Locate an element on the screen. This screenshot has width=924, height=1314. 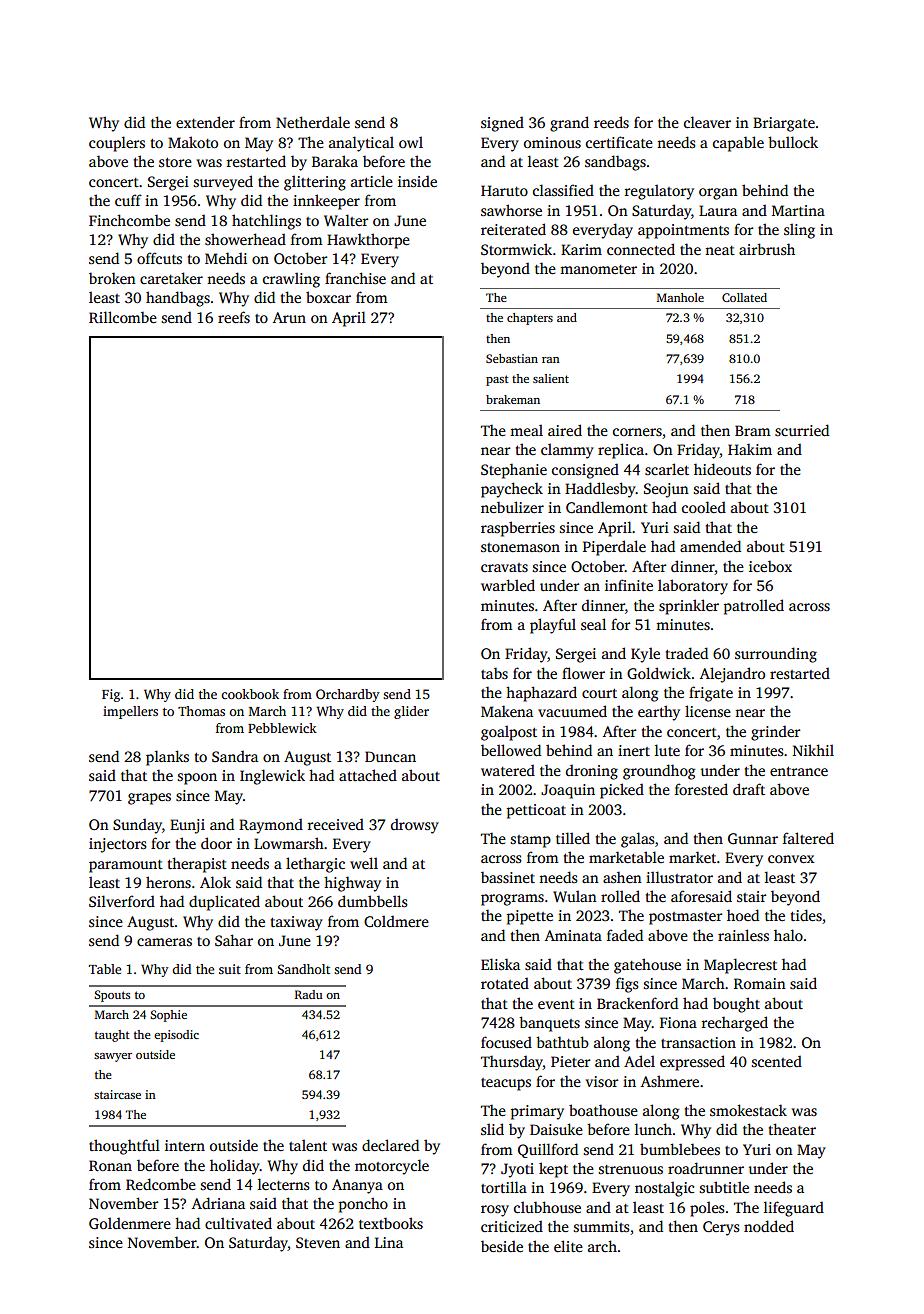
stamp is located at coordinates (531, 841).
